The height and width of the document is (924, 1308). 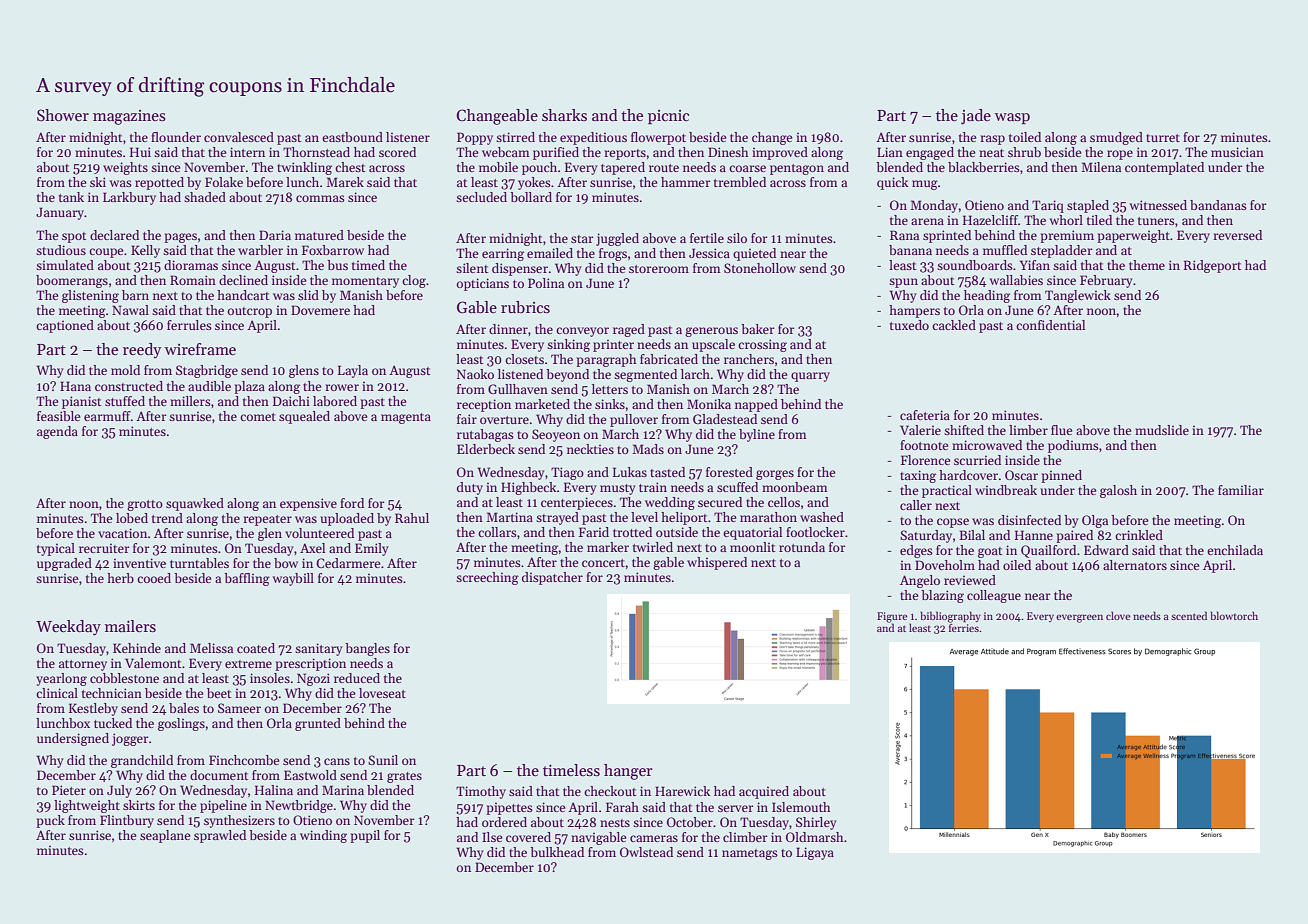 What do you see at coordinates (552, 578) in the document?
I see `dispatcher` at bounding box center [552, 578].
